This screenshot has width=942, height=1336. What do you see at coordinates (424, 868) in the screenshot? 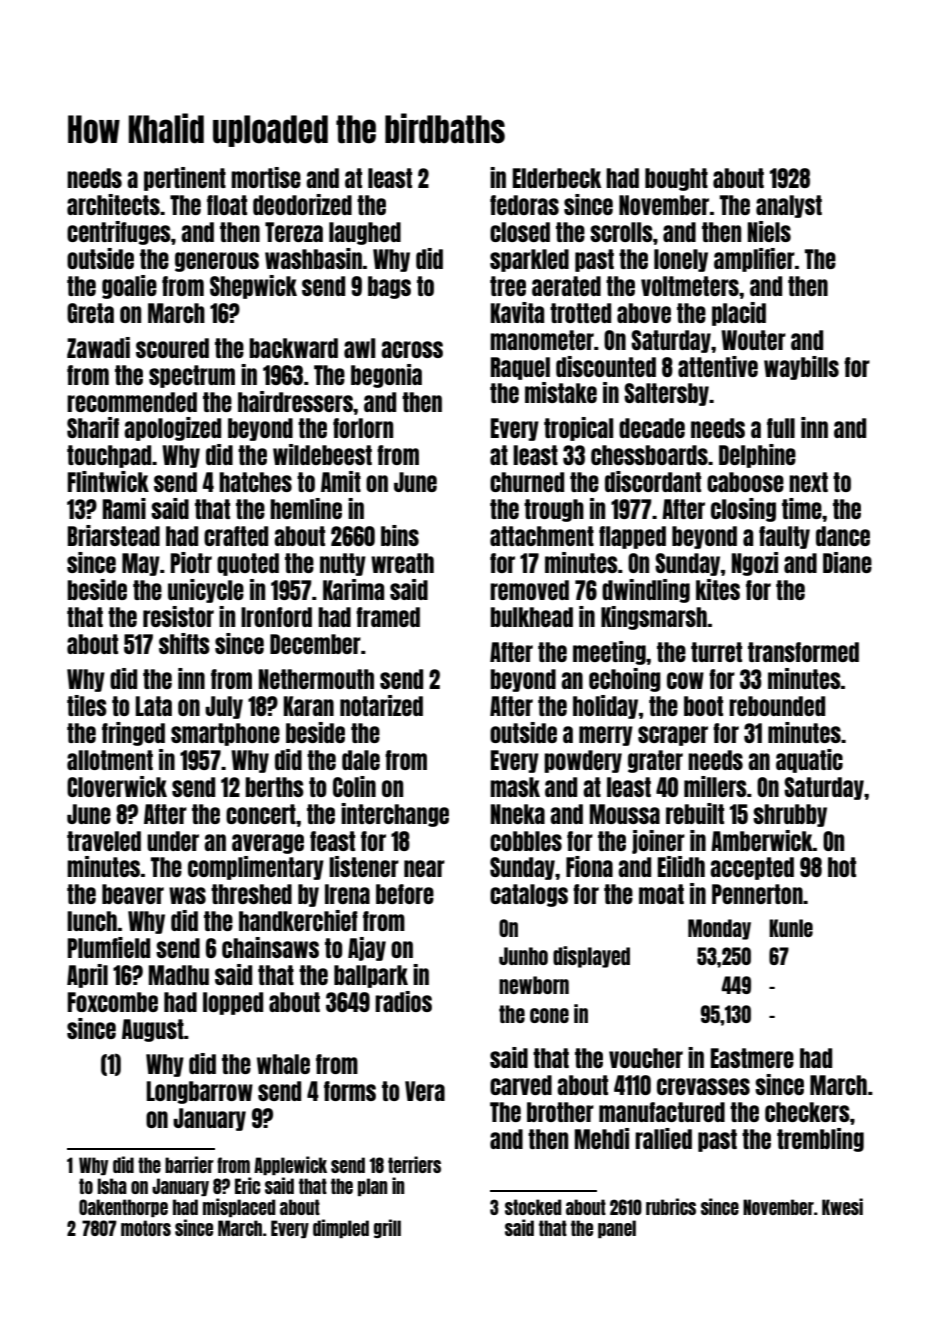
I see `near` at bounding box center [424, 868].
